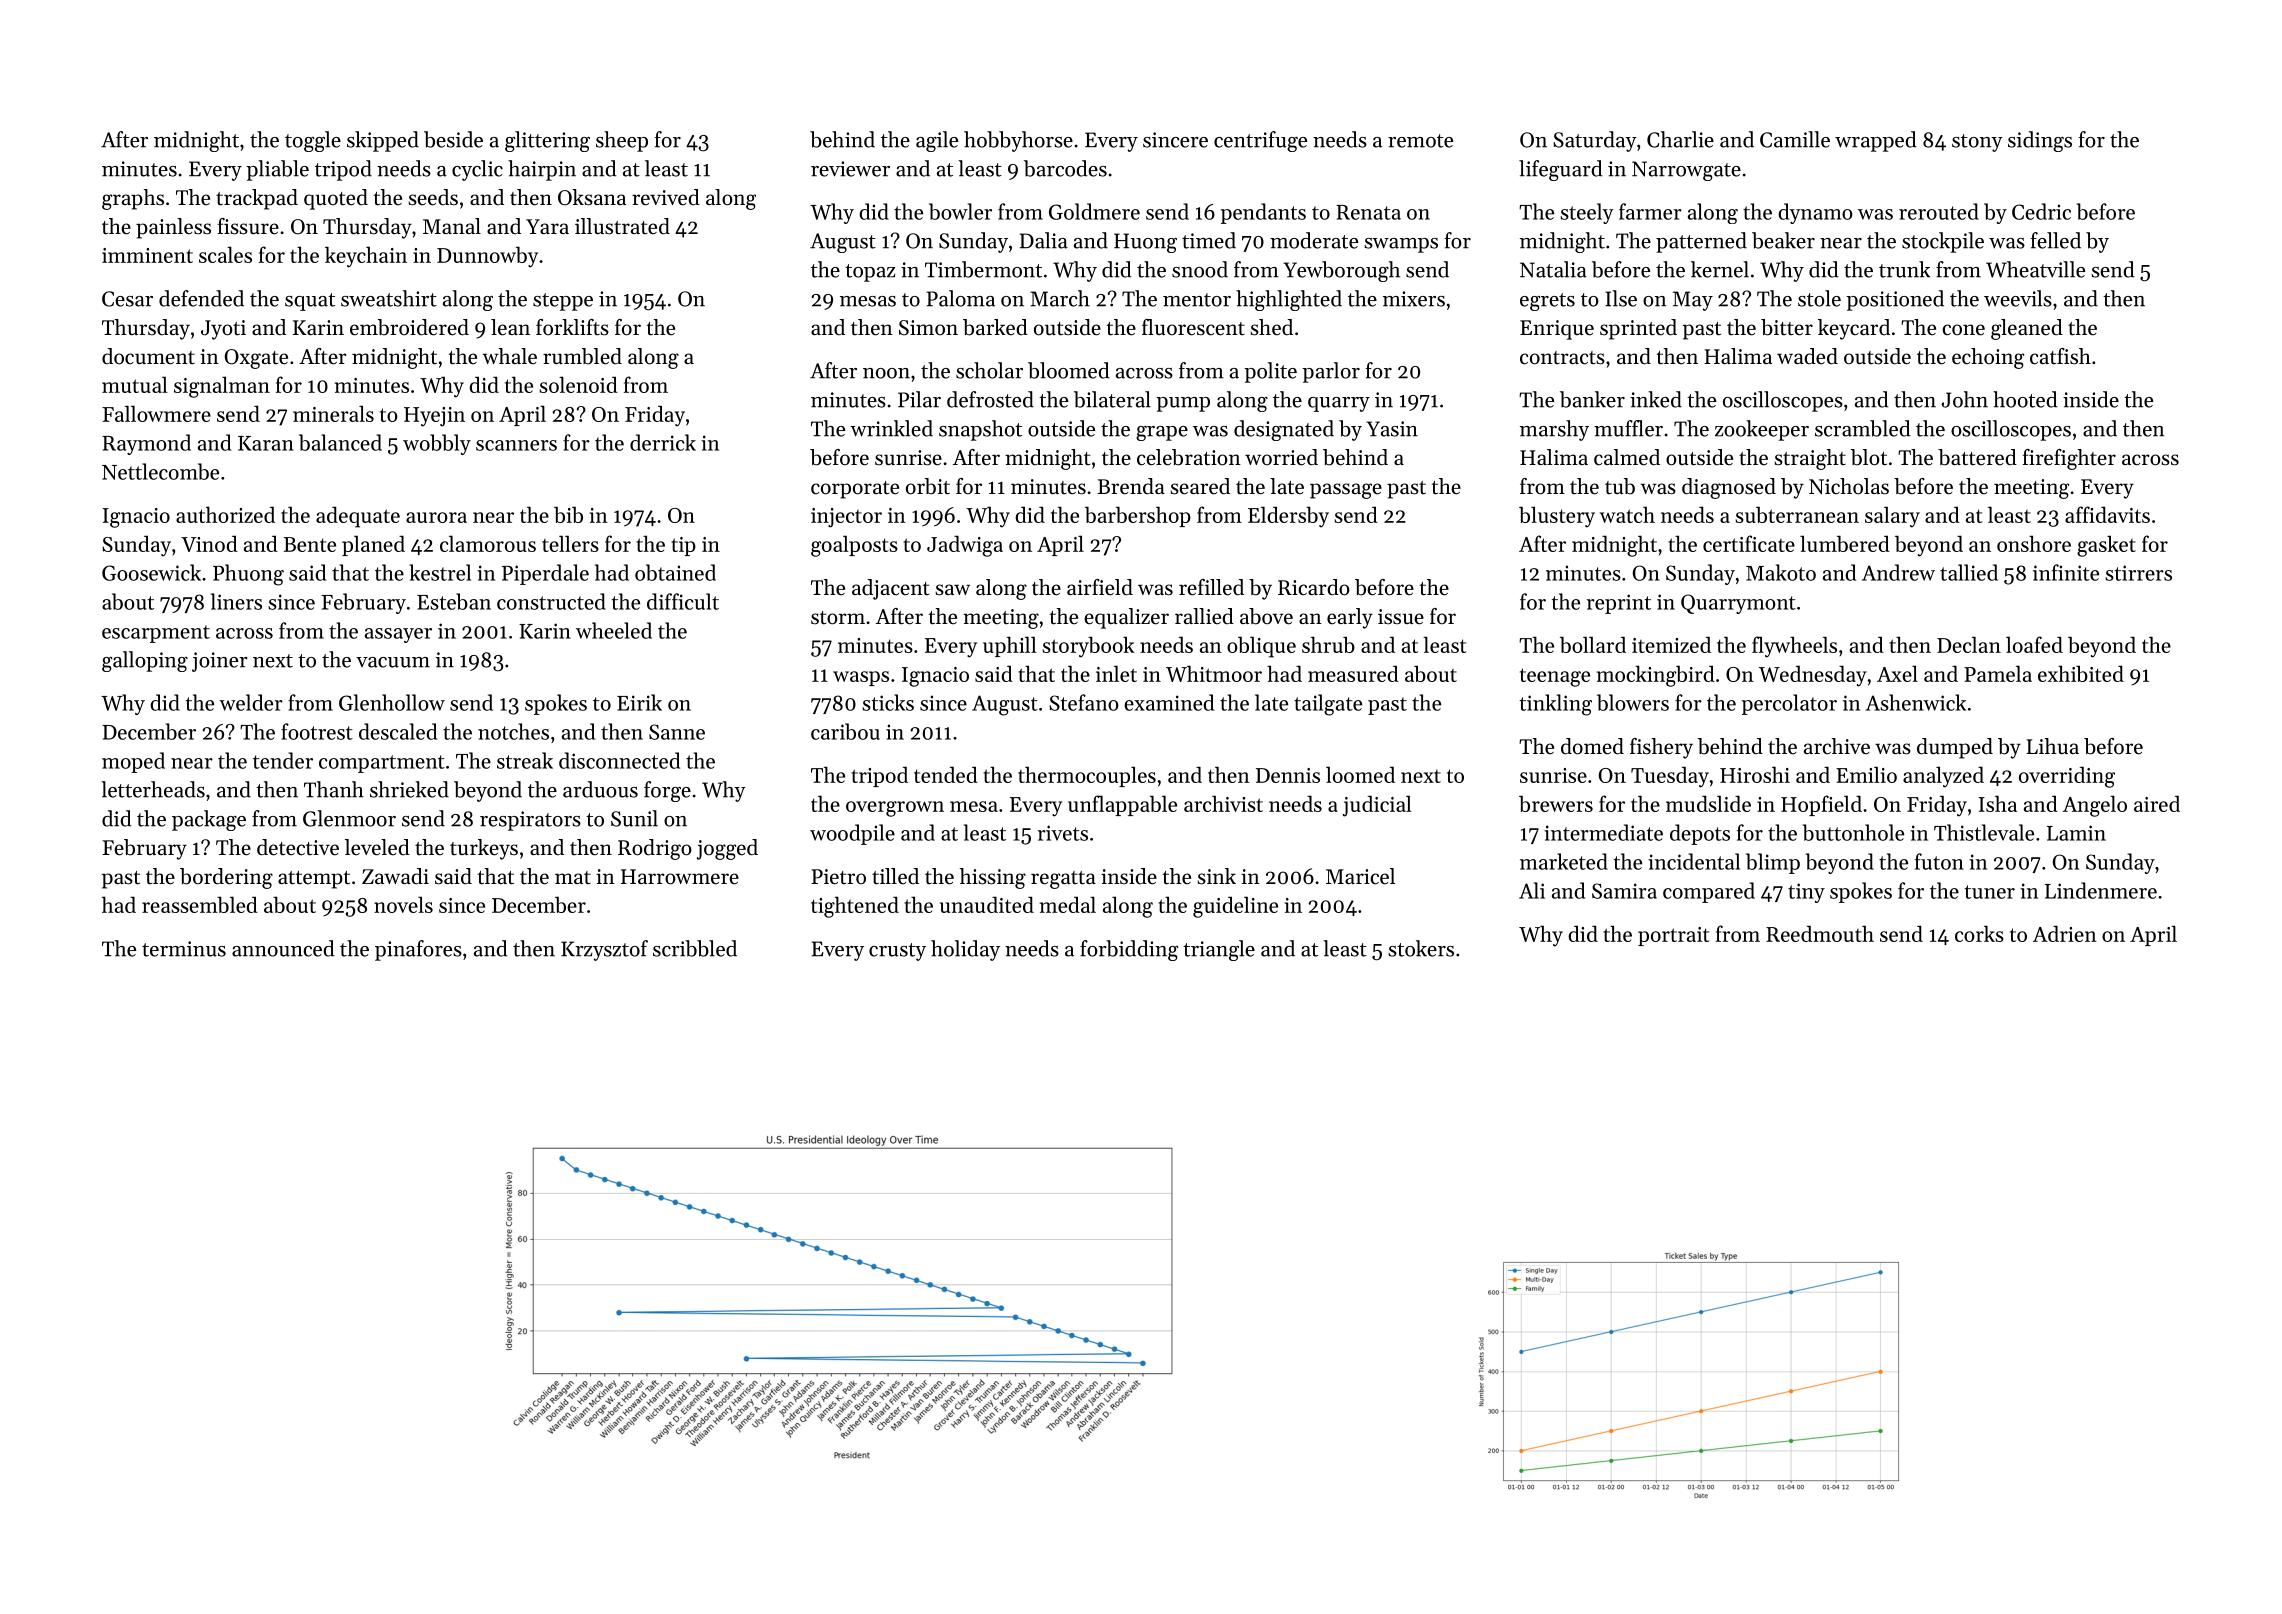 The image size is (2282, 1614). I want to click on forklifts, so click(572, 327).
